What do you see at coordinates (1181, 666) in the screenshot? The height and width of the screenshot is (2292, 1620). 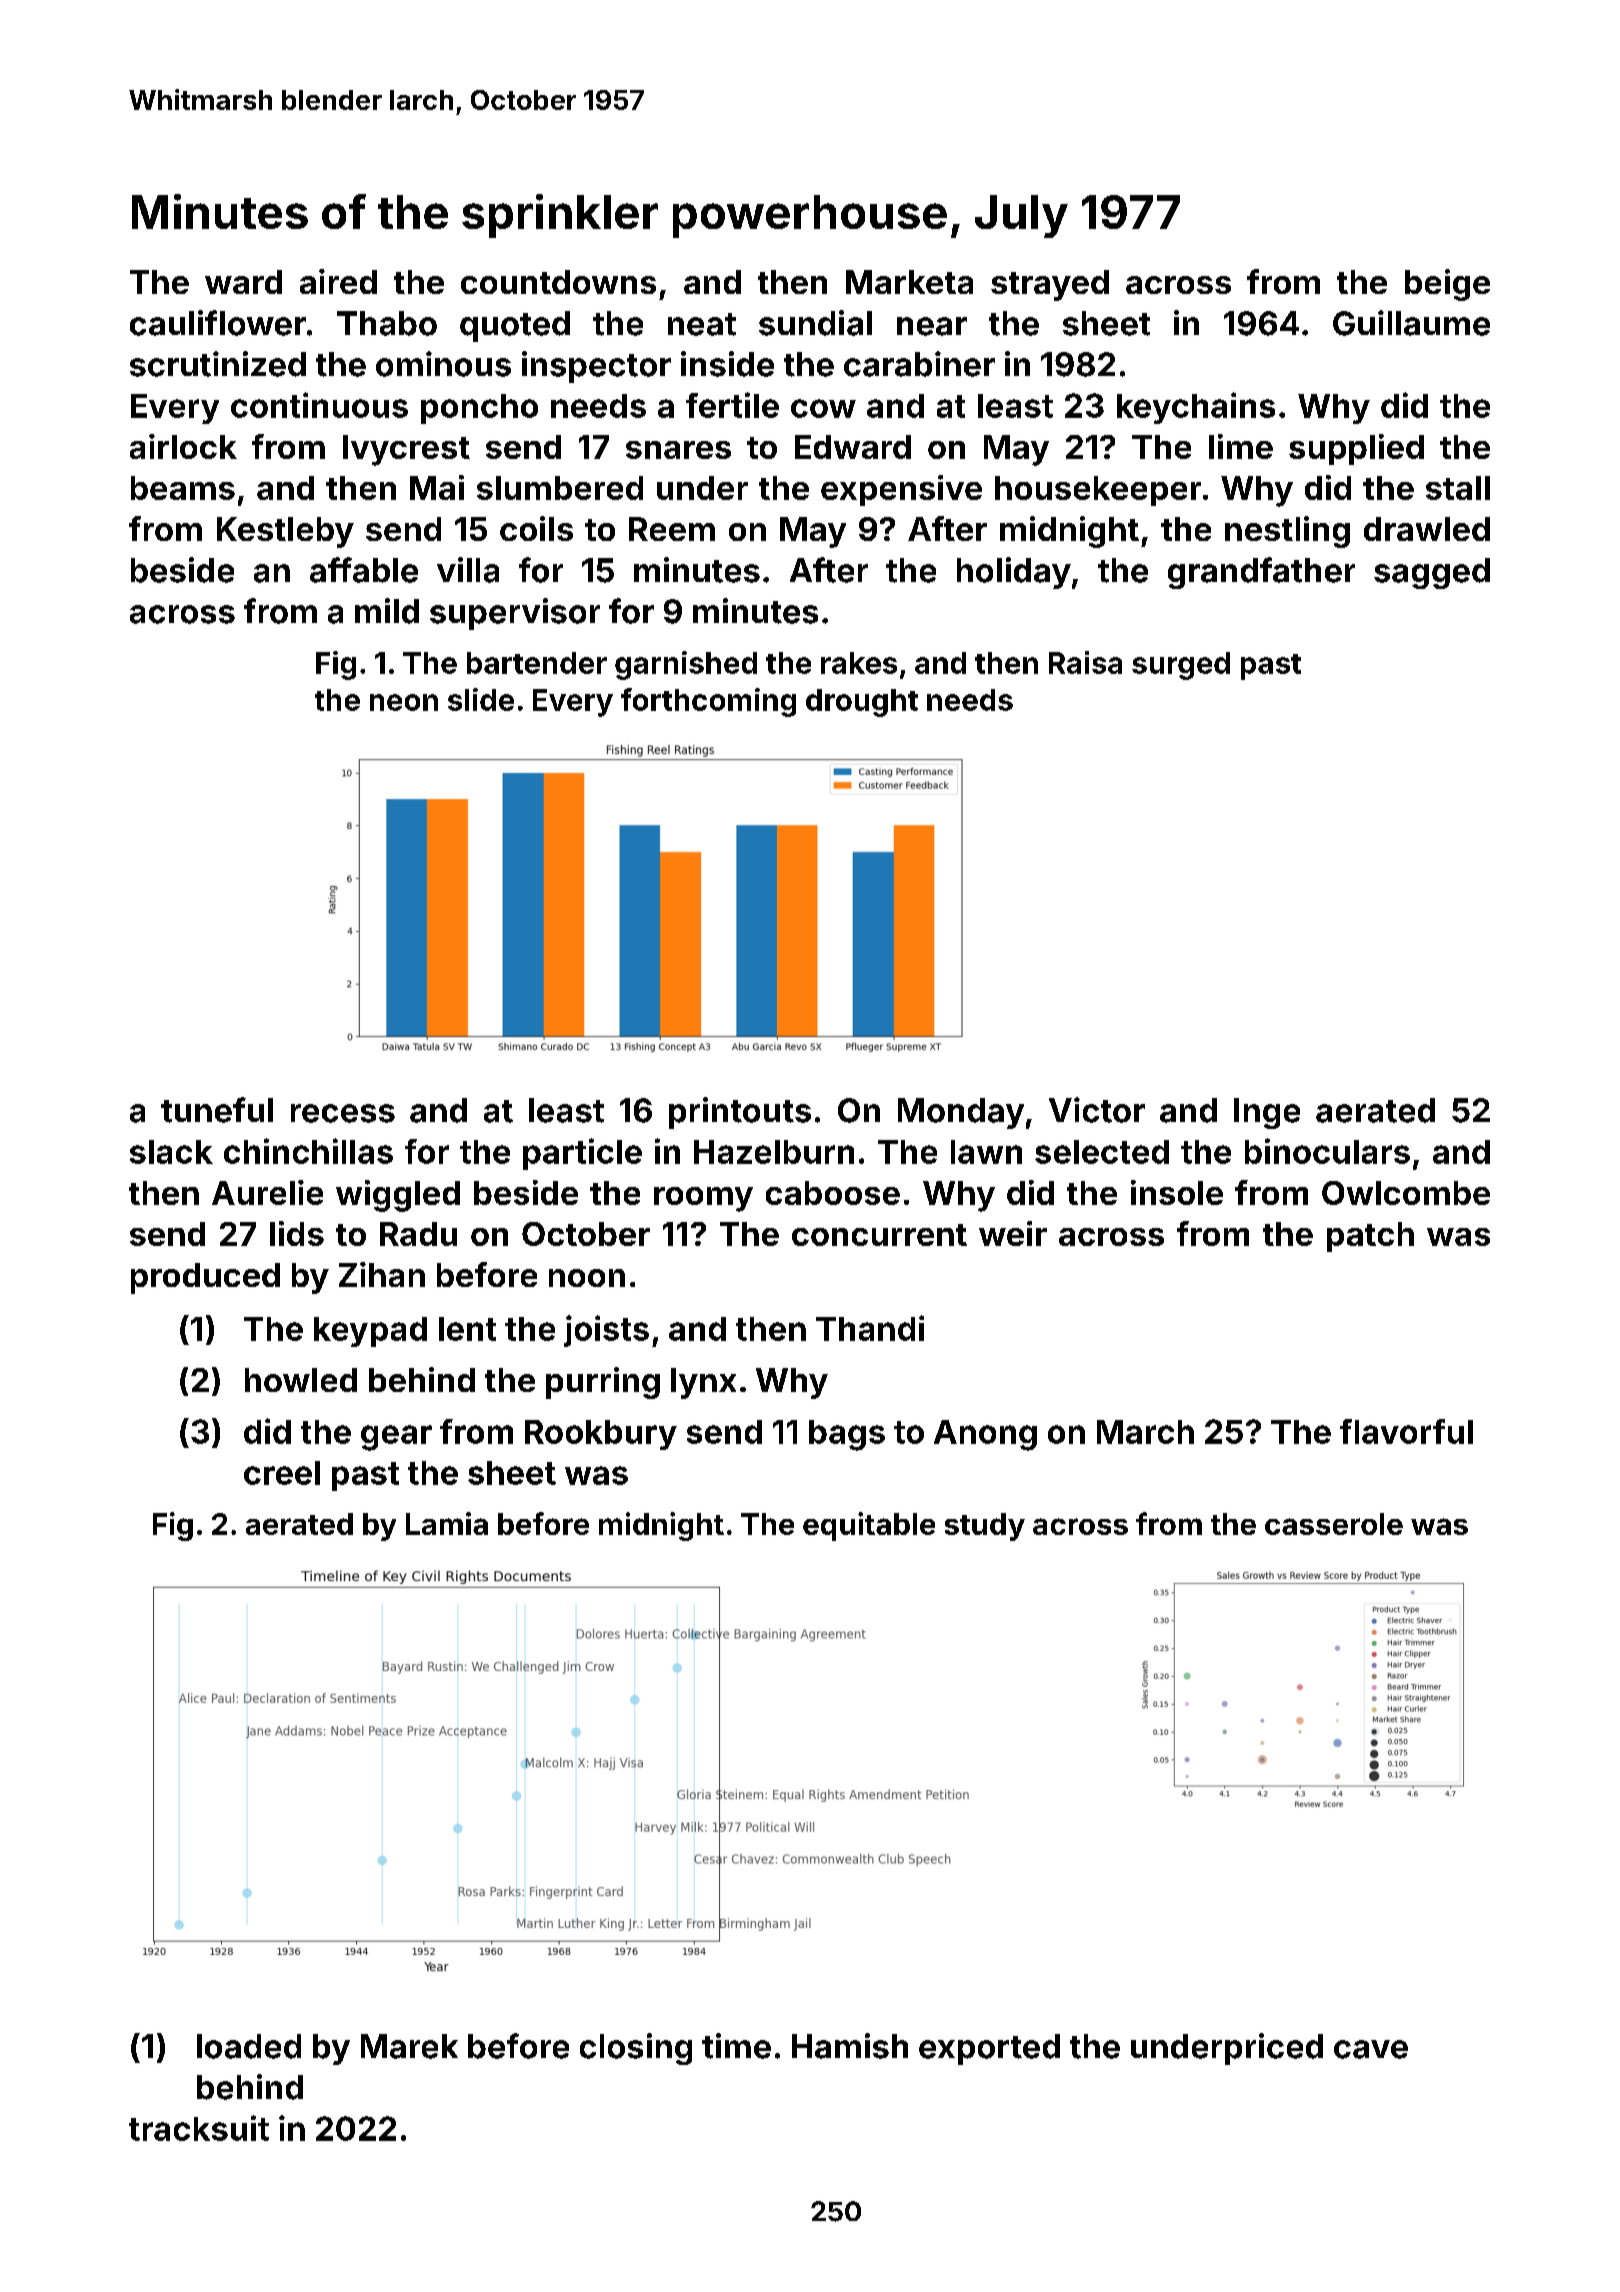 I see `surged` at bounding box center [1181, 666].
